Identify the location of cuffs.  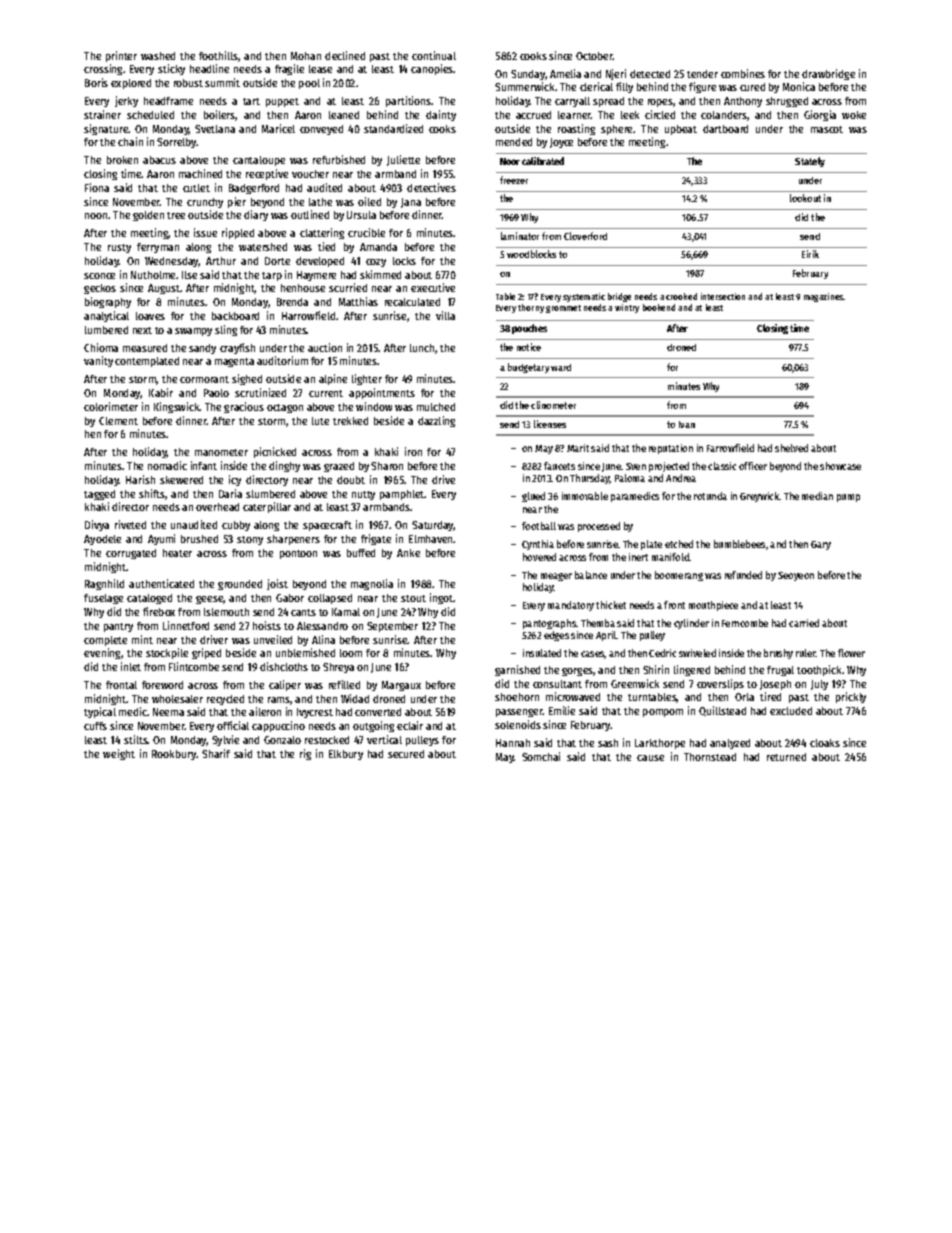
(95, 726).
